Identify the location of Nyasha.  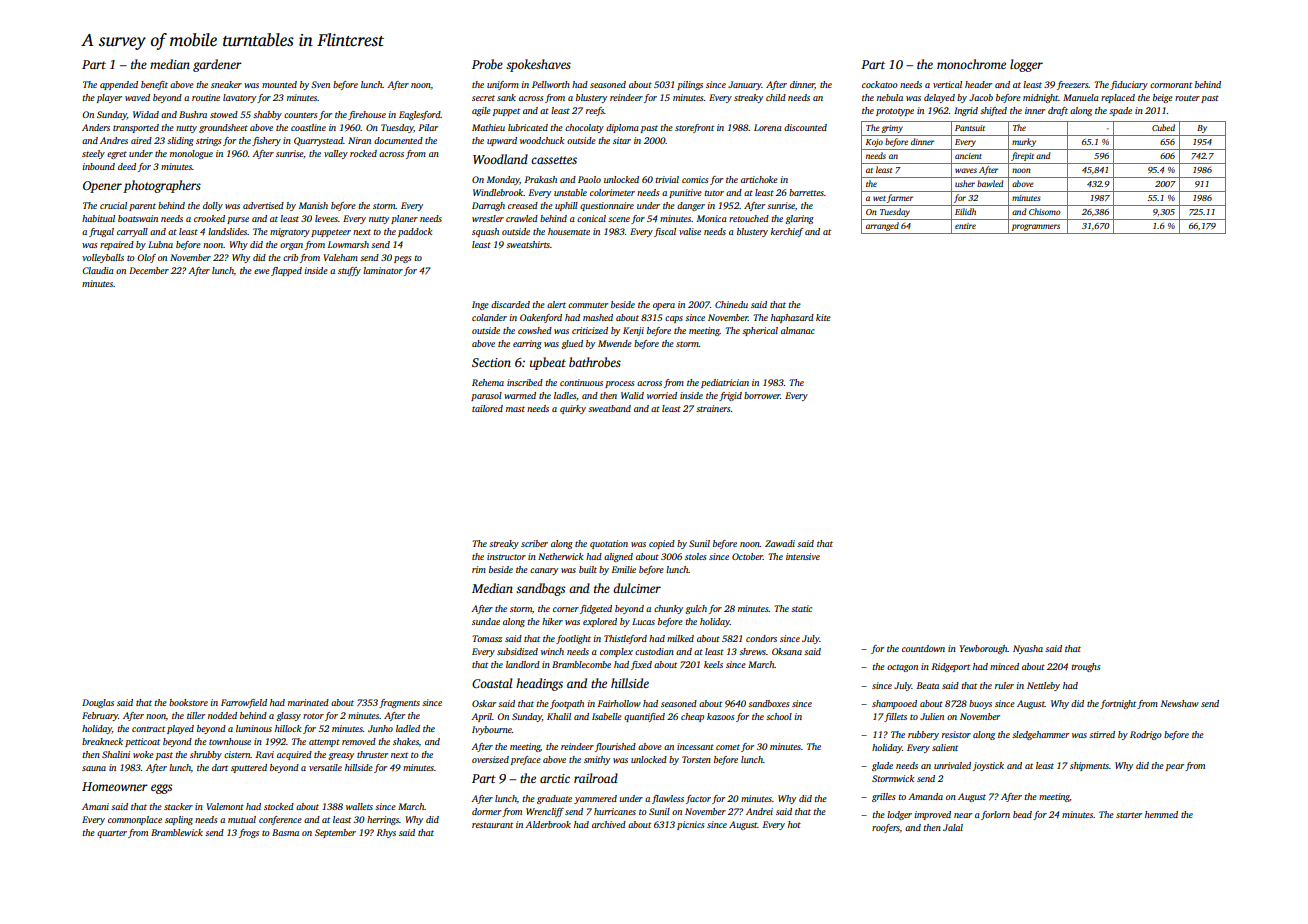
(1028, 649).
